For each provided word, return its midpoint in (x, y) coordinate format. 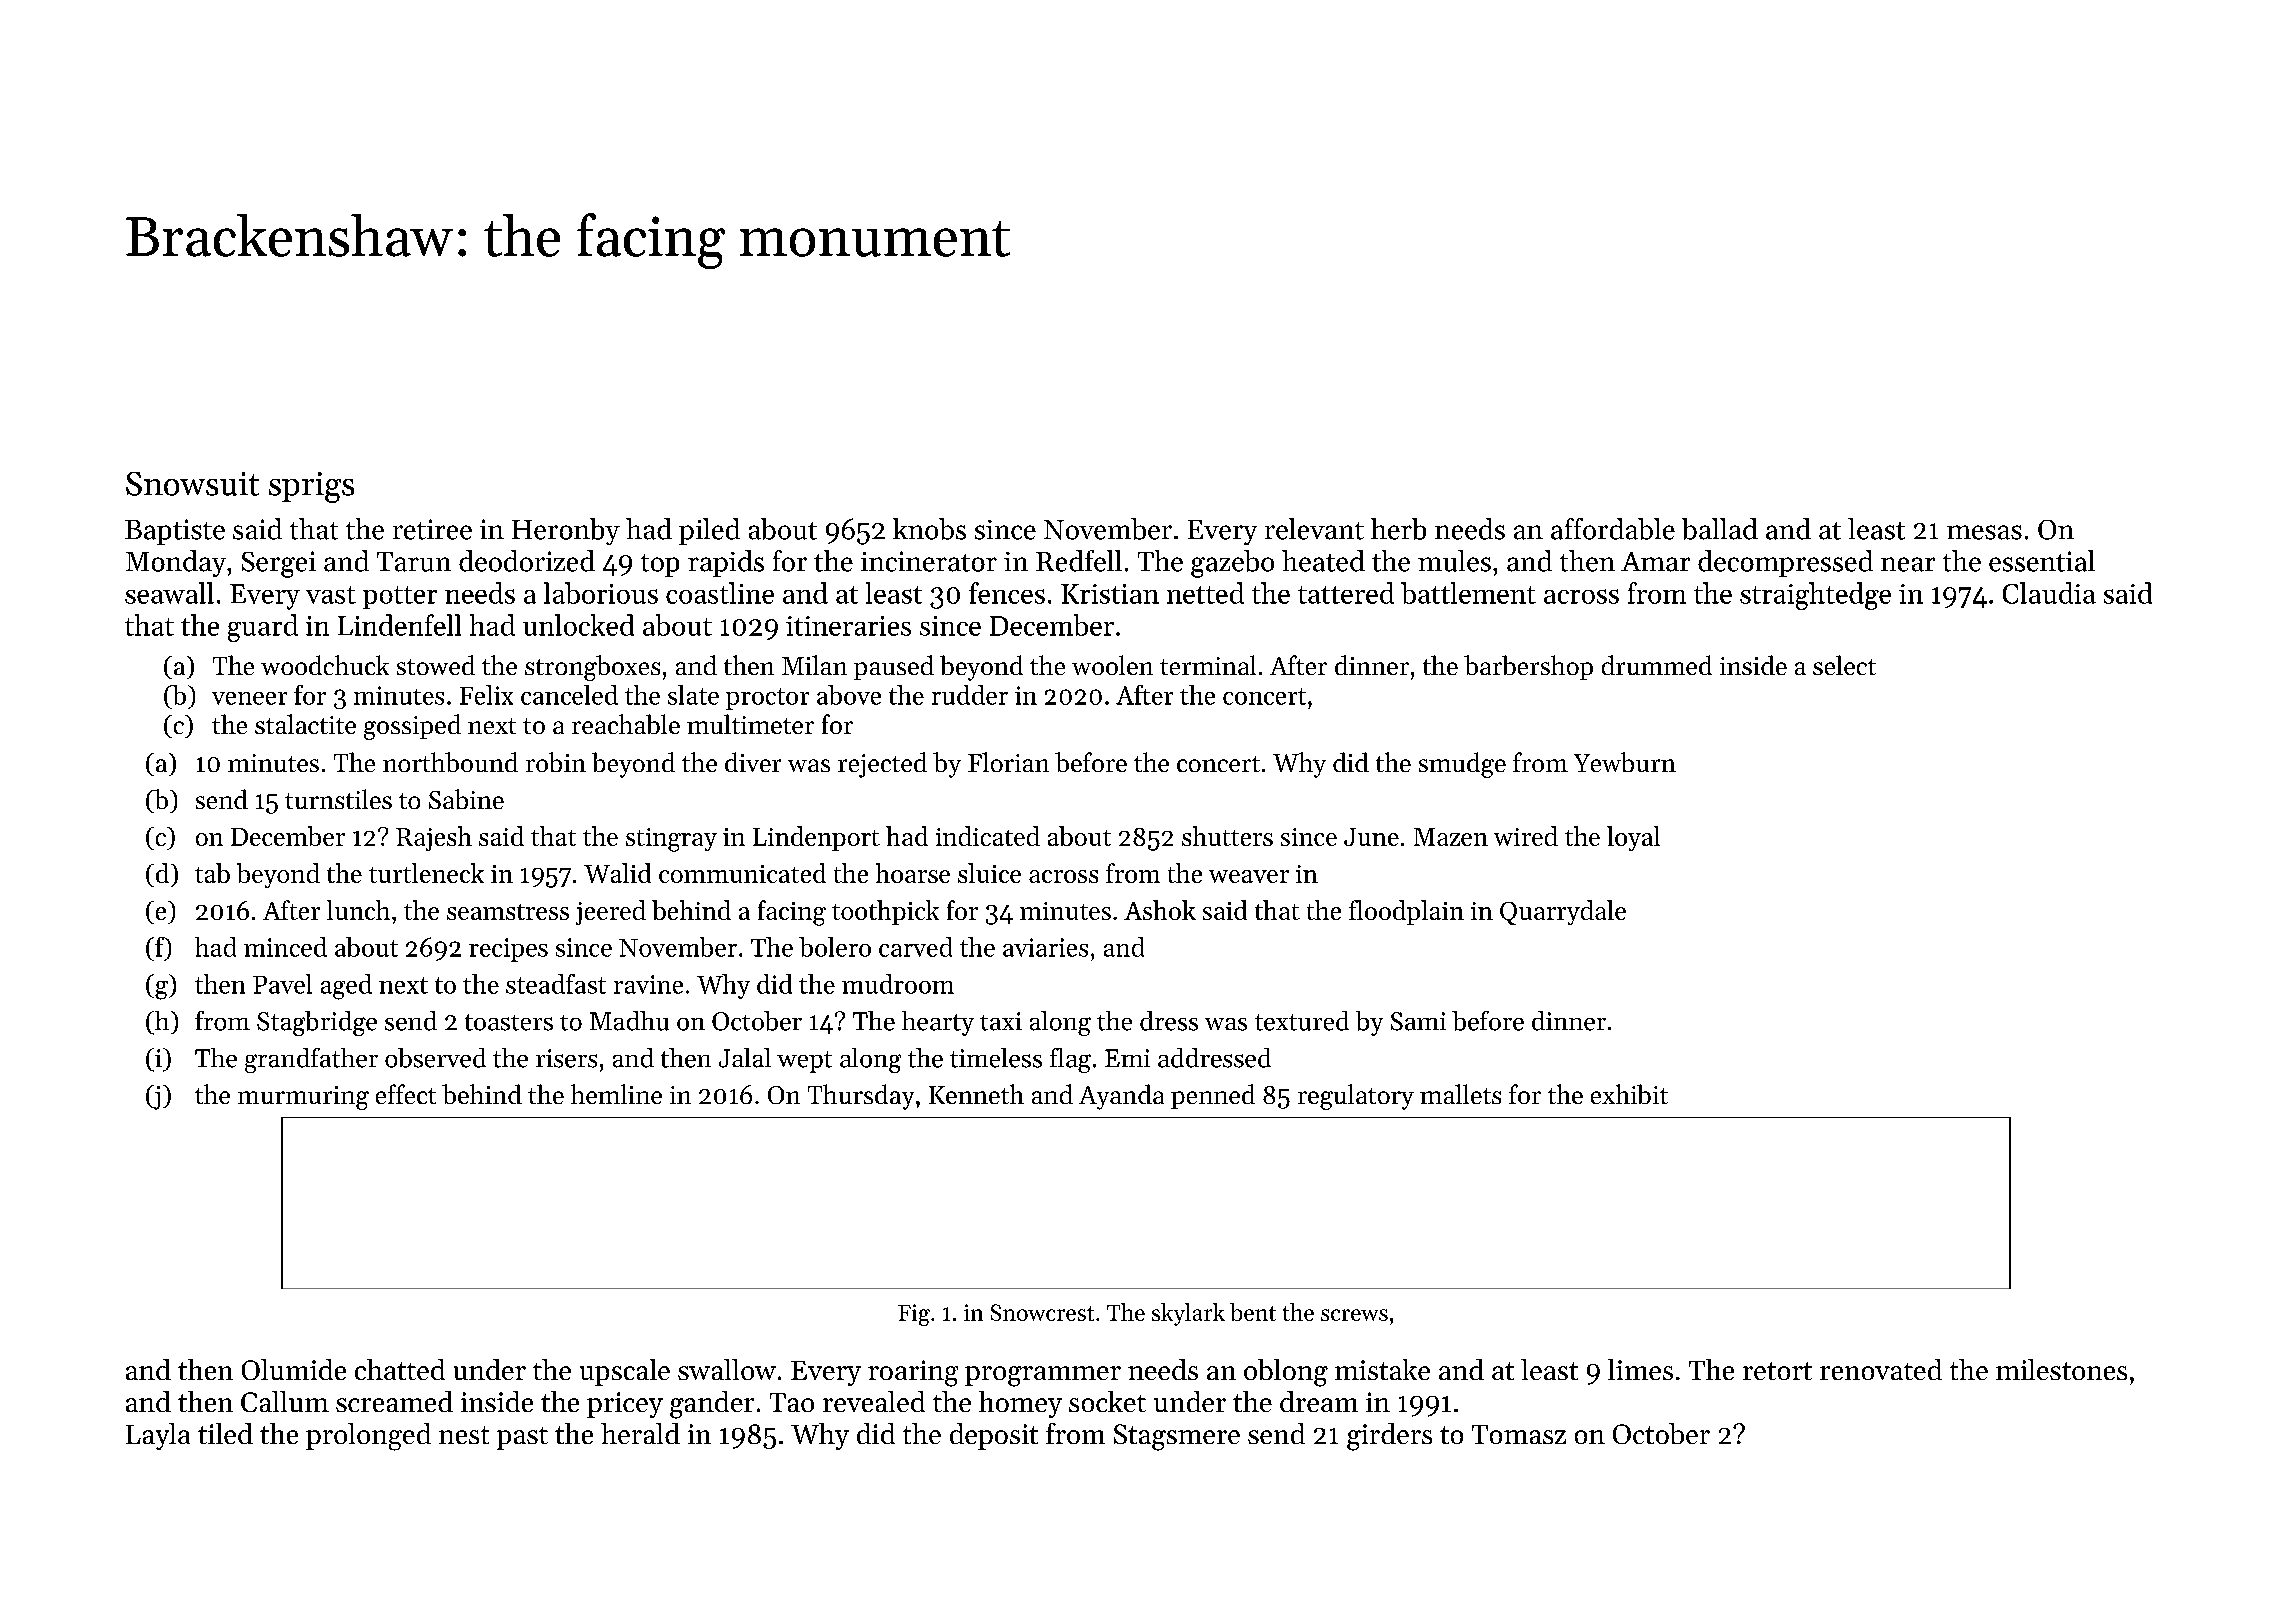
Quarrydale (1563, 912)
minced (285, 947)
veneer (249, 698)
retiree (432, 529)
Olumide (294, 1369)
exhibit (1629, 1094)
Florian (1008, 762)
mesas (1984, 532)
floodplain (1406, 912)
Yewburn (1625, 762)
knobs (929, 529)
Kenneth (976, 1094)
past (522, 1438)
